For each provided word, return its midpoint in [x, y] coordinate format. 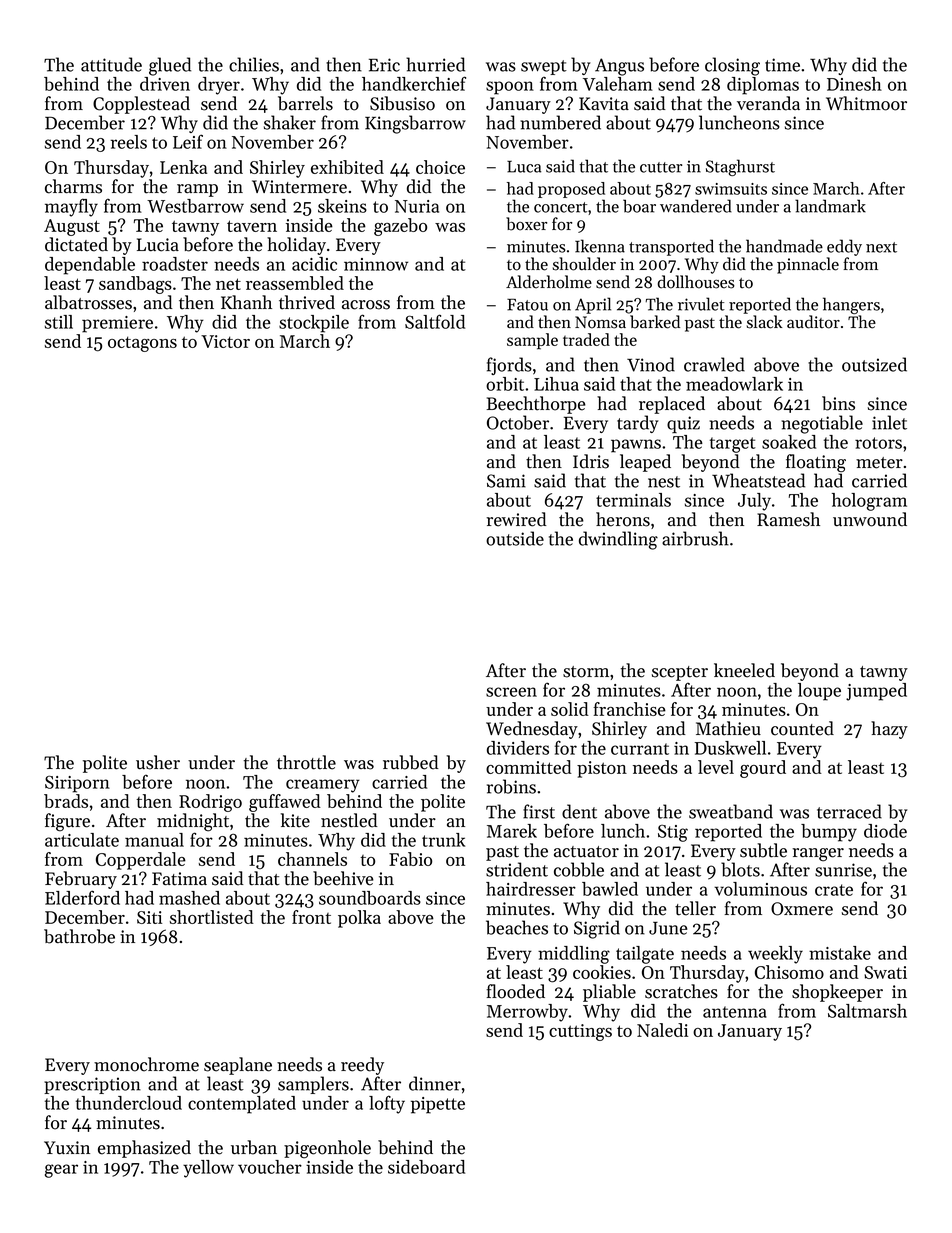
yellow [208, 1169]
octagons [142, 344]
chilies [254, 64]
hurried [435, 64]
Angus [619, 67]
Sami [506, 481]
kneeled [744, 670]
